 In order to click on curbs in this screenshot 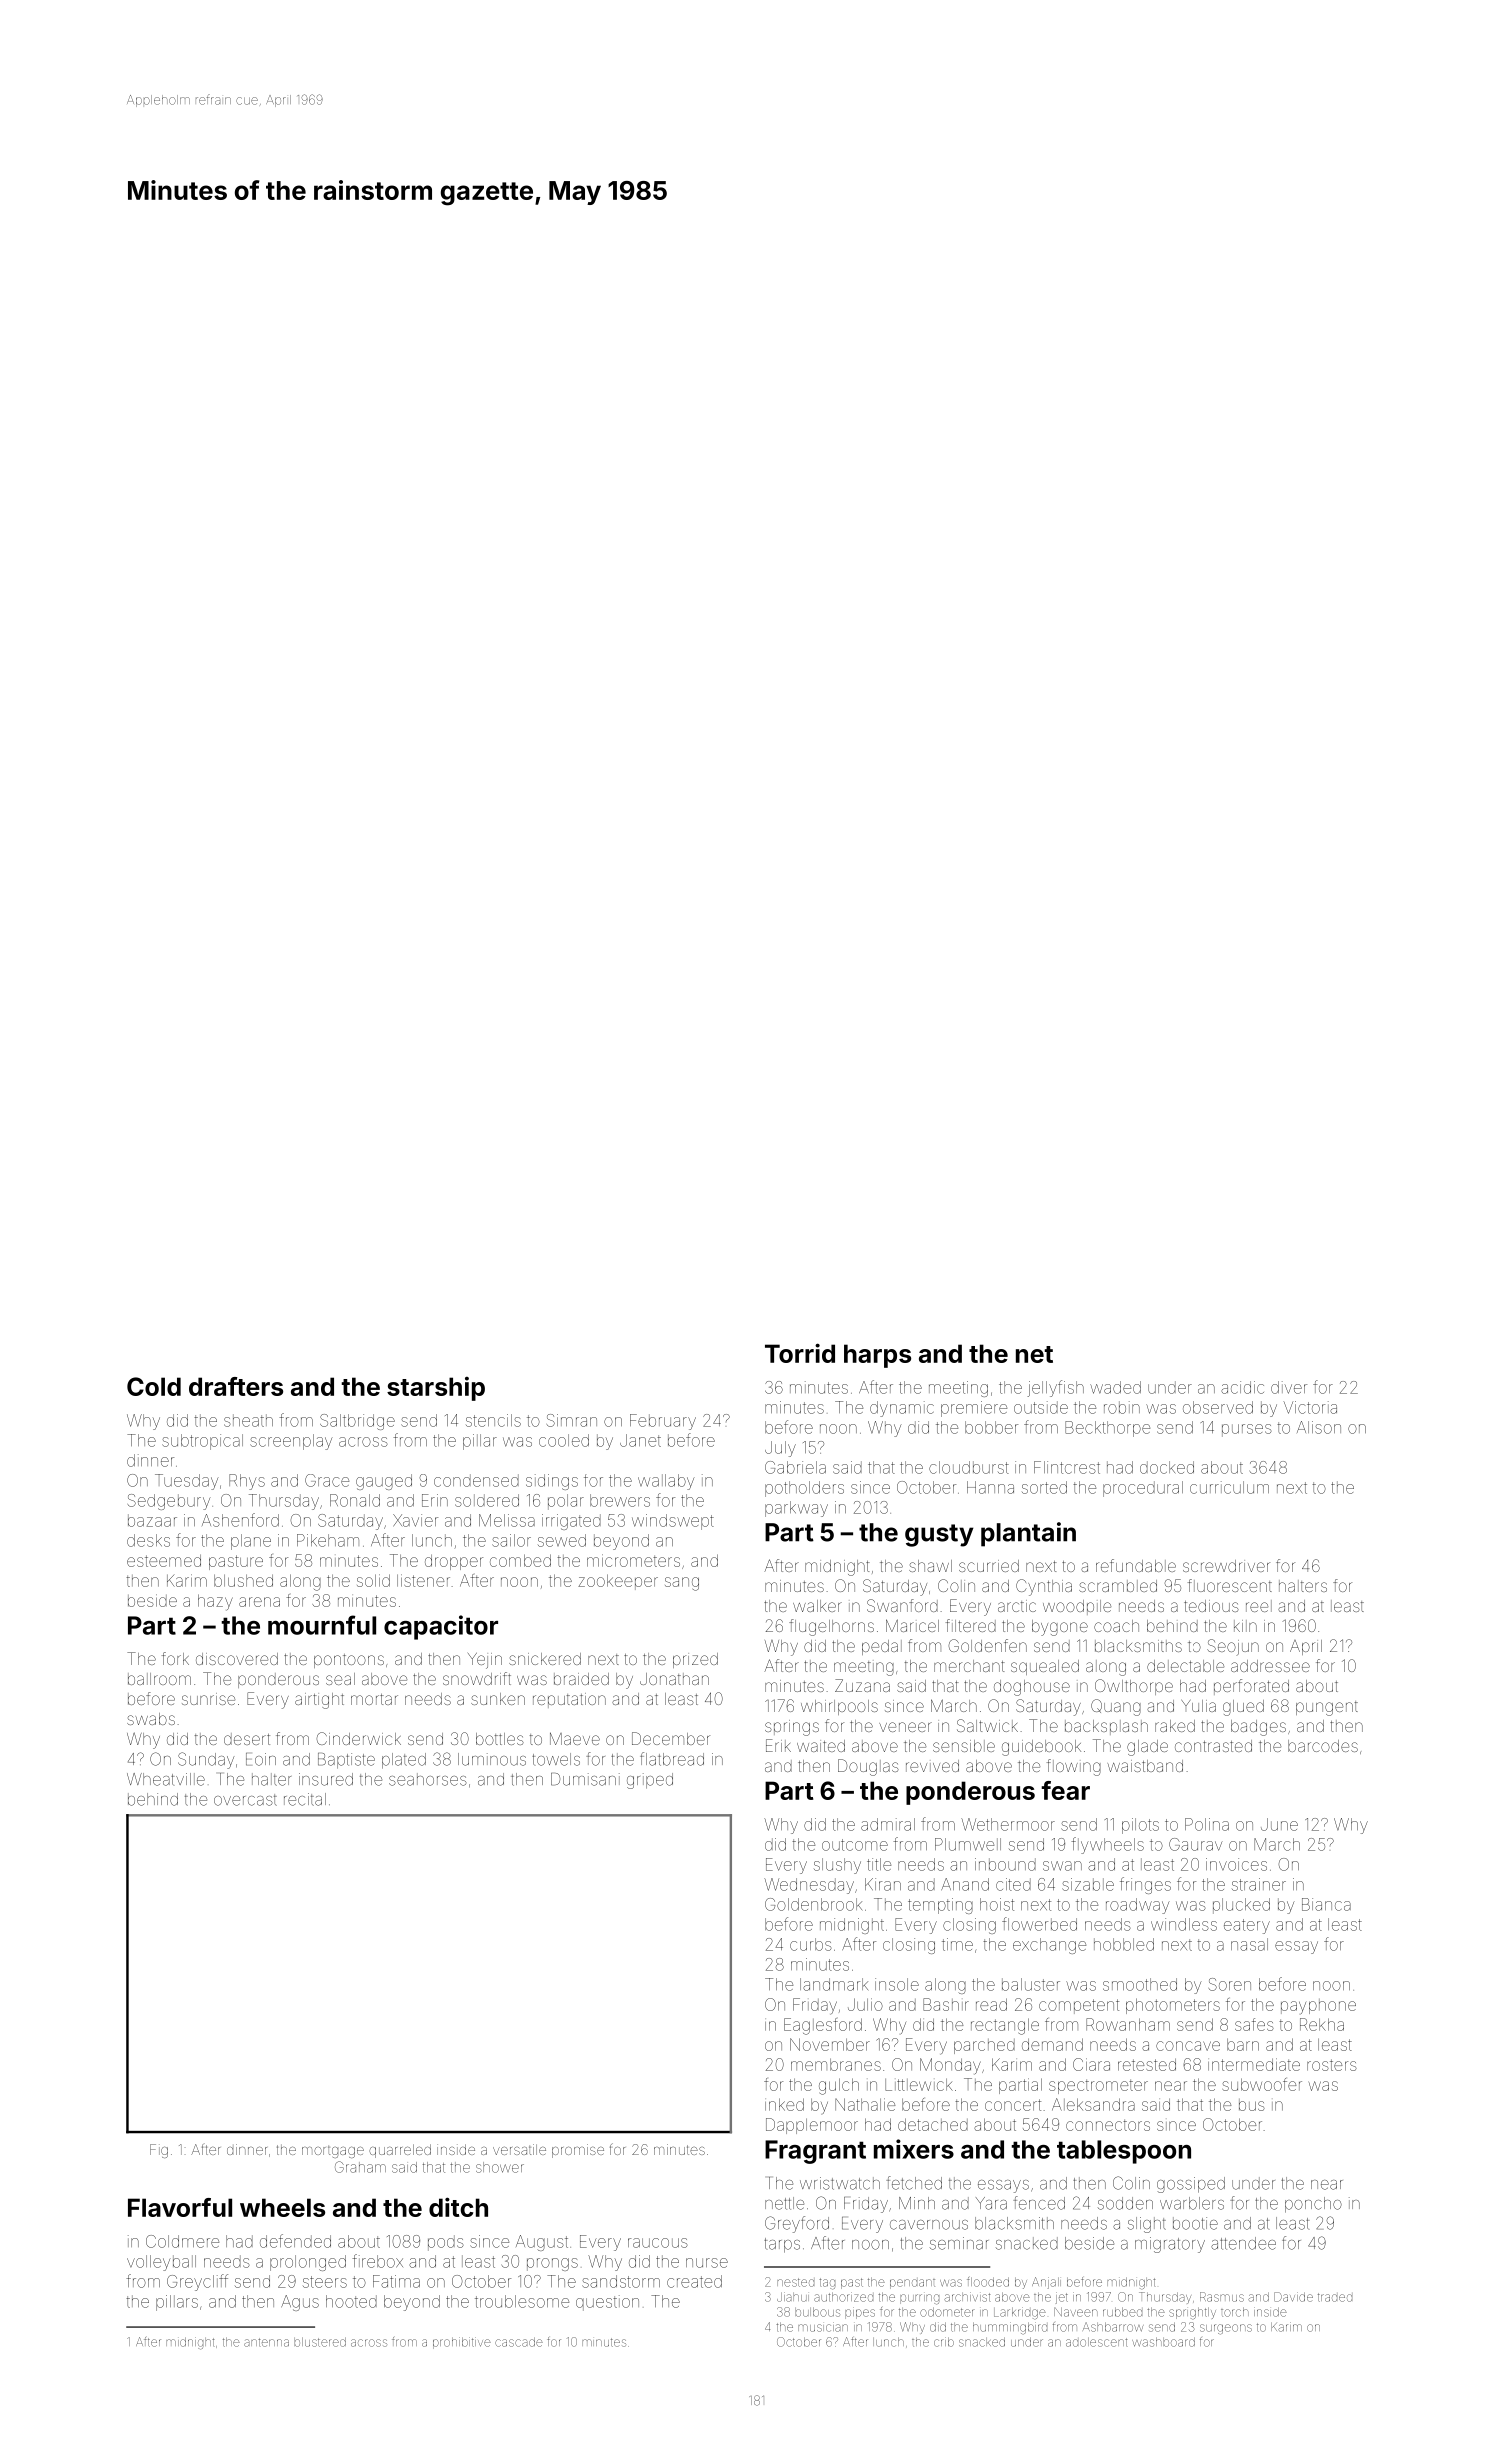, I will do `click(811, 1944)`.
